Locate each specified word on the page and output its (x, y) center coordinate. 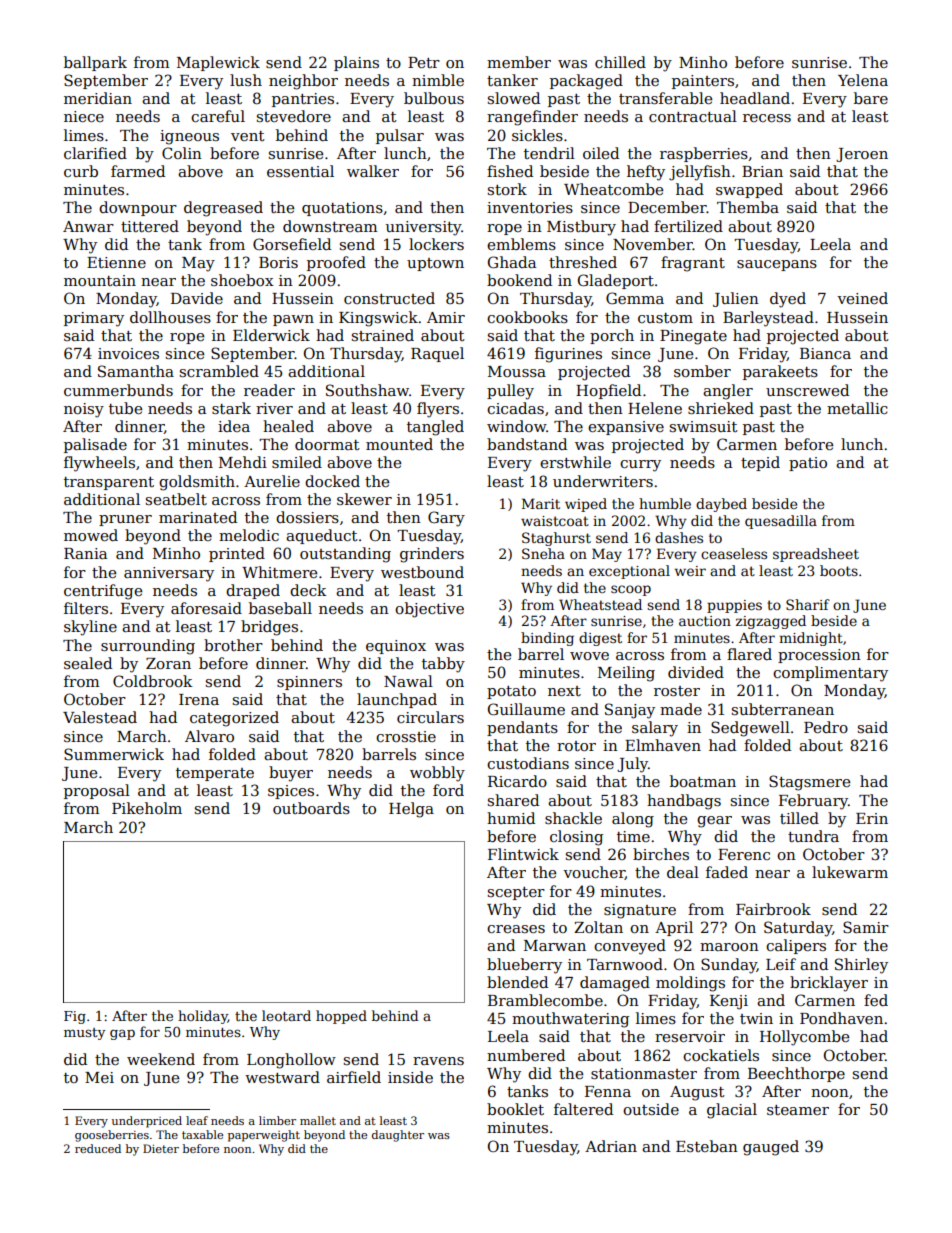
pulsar (400, 136)
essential (300, 171)
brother (233, 645)
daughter (398, 1136)
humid (511, 818)
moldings (690, 984)
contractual (693, 116)
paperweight (264, 1136)
